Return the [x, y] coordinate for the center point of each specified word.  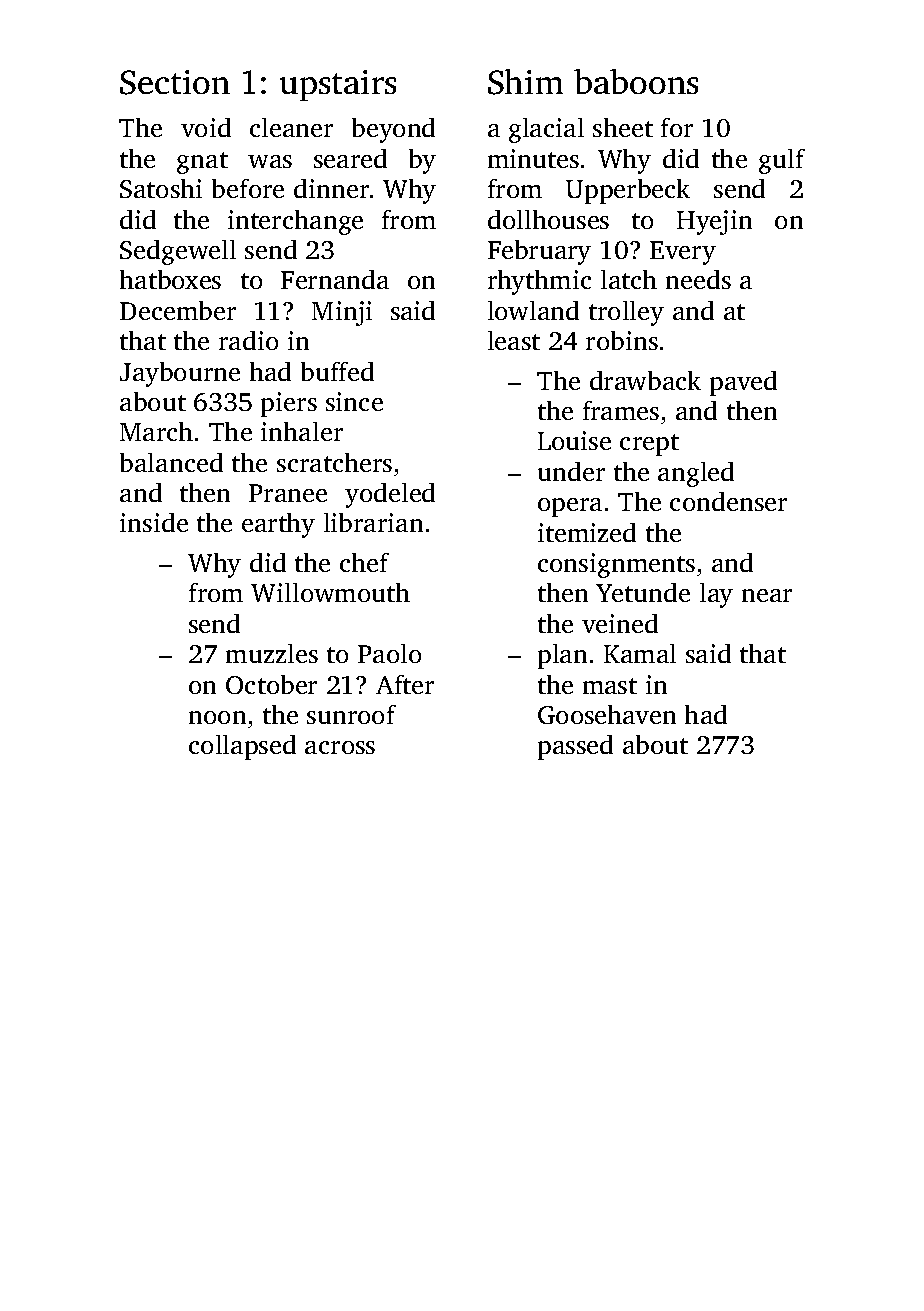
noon [217, 717]
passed [575, 747]
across [340, 747]
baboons [636, 81]
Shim [525, 82]
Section [175, 82]
